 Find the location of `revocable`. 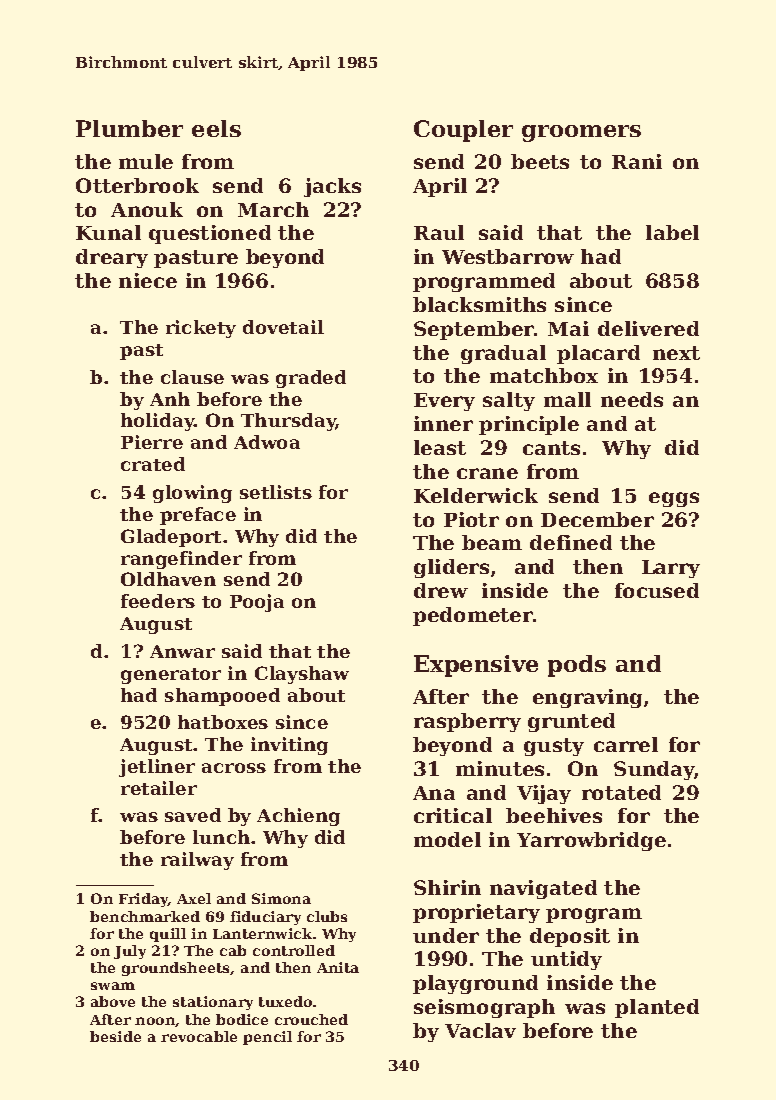

revocable is located at coordinates (199, 1036).
